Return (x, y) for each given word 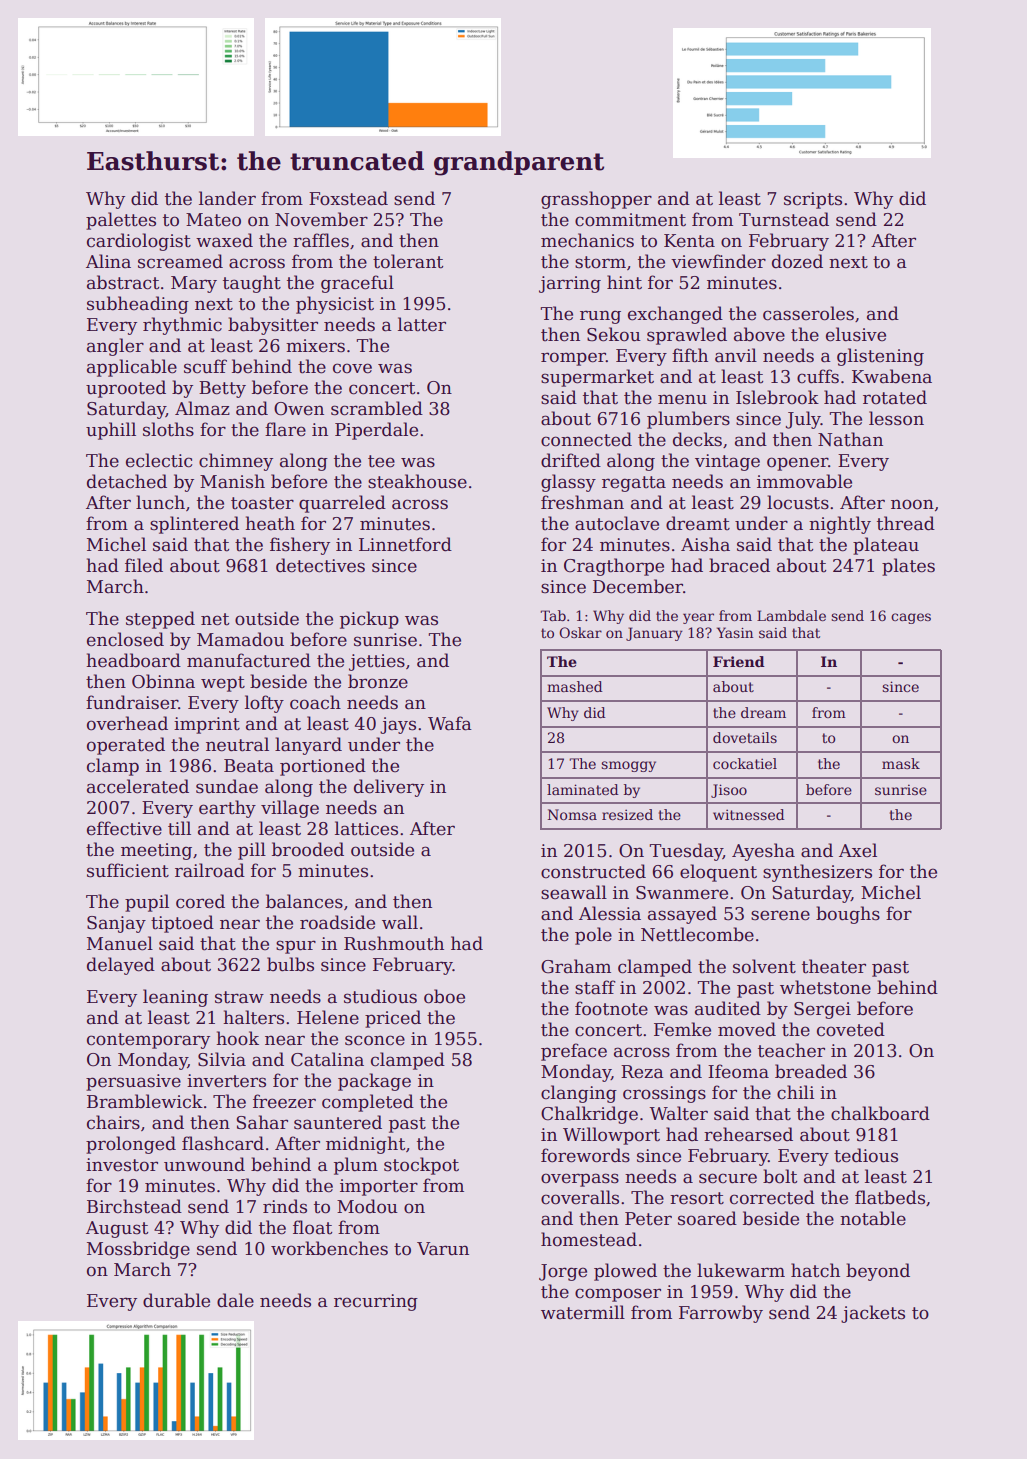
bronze (378, 681)
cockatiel (745, 763)
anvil (736, 355)
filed (144, 565)
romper (573, 359)
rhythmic (182, 326)
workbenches (329, 1248)
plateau (886, 546)
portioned (323, 767)
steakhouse (417, 481)
